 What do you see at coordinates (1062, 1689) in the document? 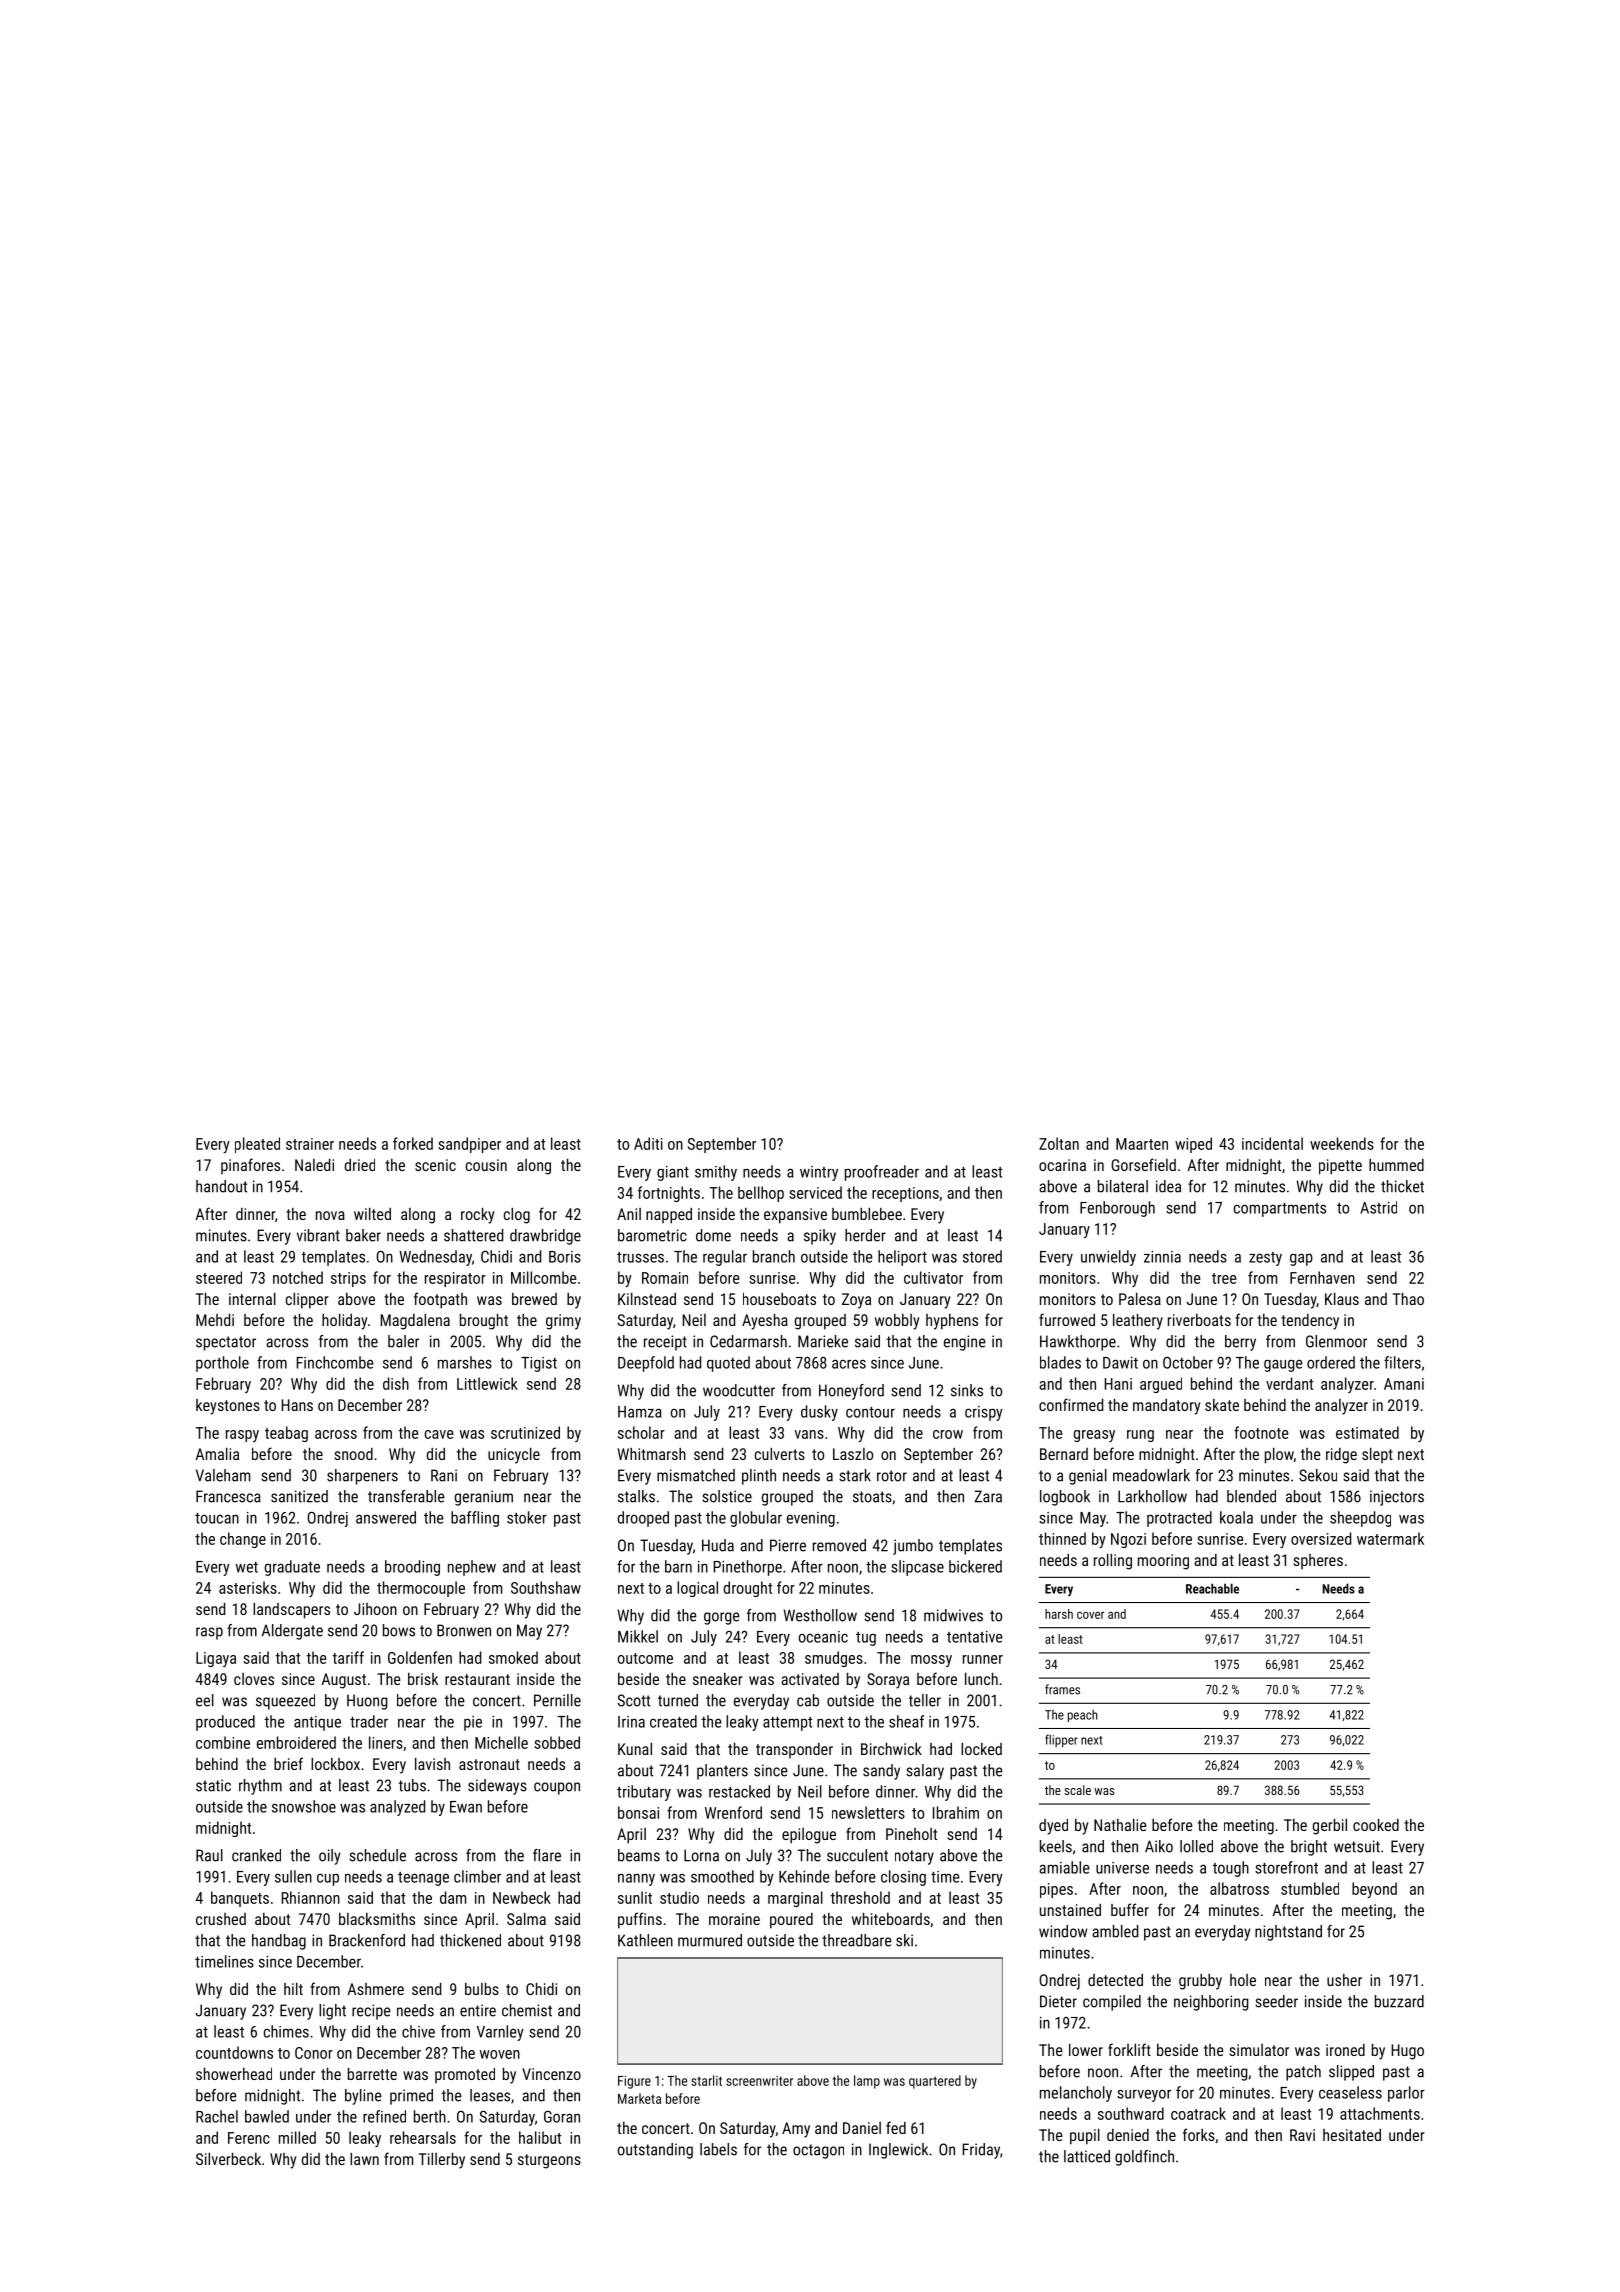
I see `frames` at bounding box center [1062, 1689].
